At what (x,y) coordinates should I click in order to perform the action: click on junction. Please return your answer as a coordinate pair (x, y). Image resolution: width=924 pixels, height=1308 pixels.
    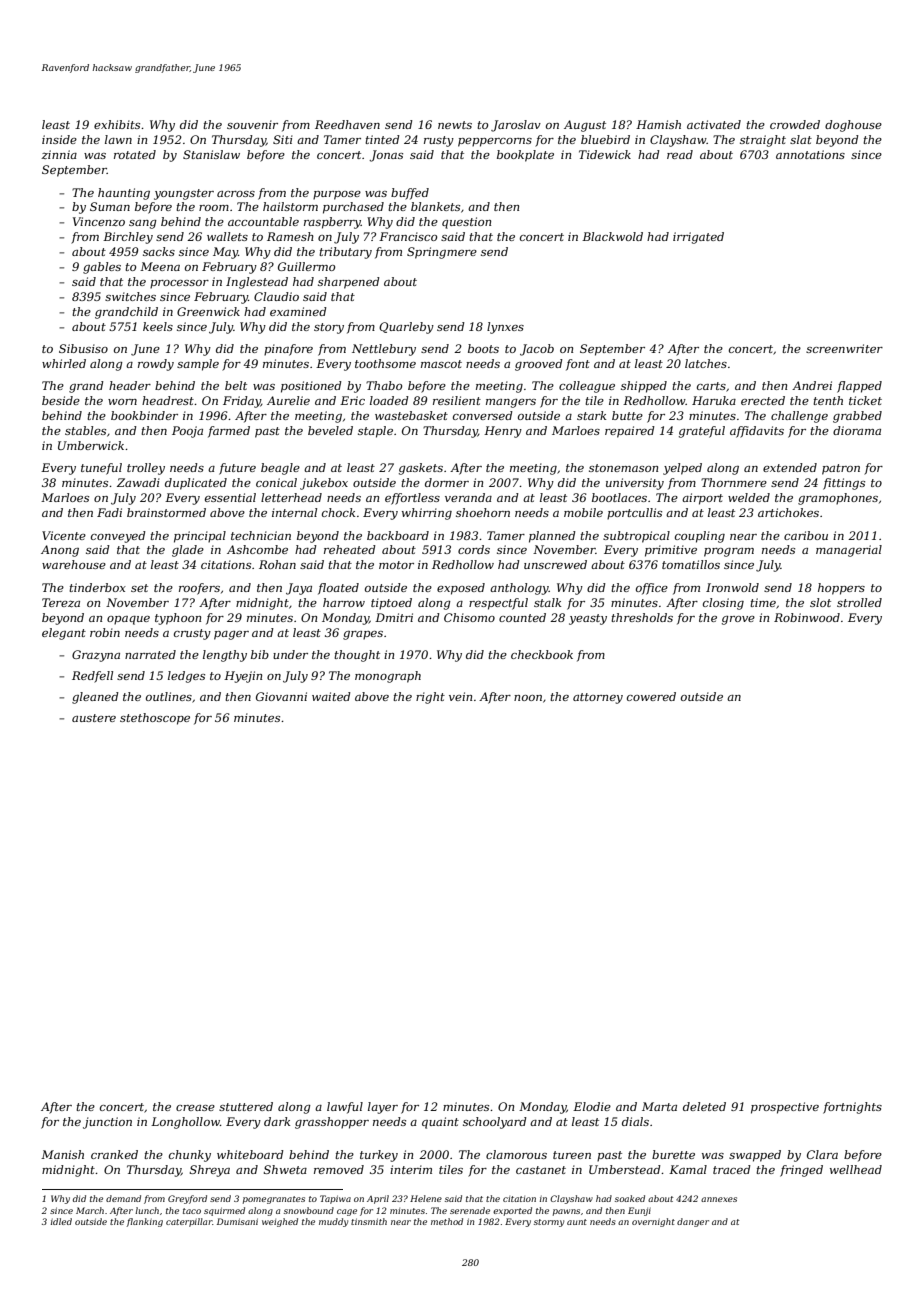
    Looking at the image, I should click on (107, 1123).
